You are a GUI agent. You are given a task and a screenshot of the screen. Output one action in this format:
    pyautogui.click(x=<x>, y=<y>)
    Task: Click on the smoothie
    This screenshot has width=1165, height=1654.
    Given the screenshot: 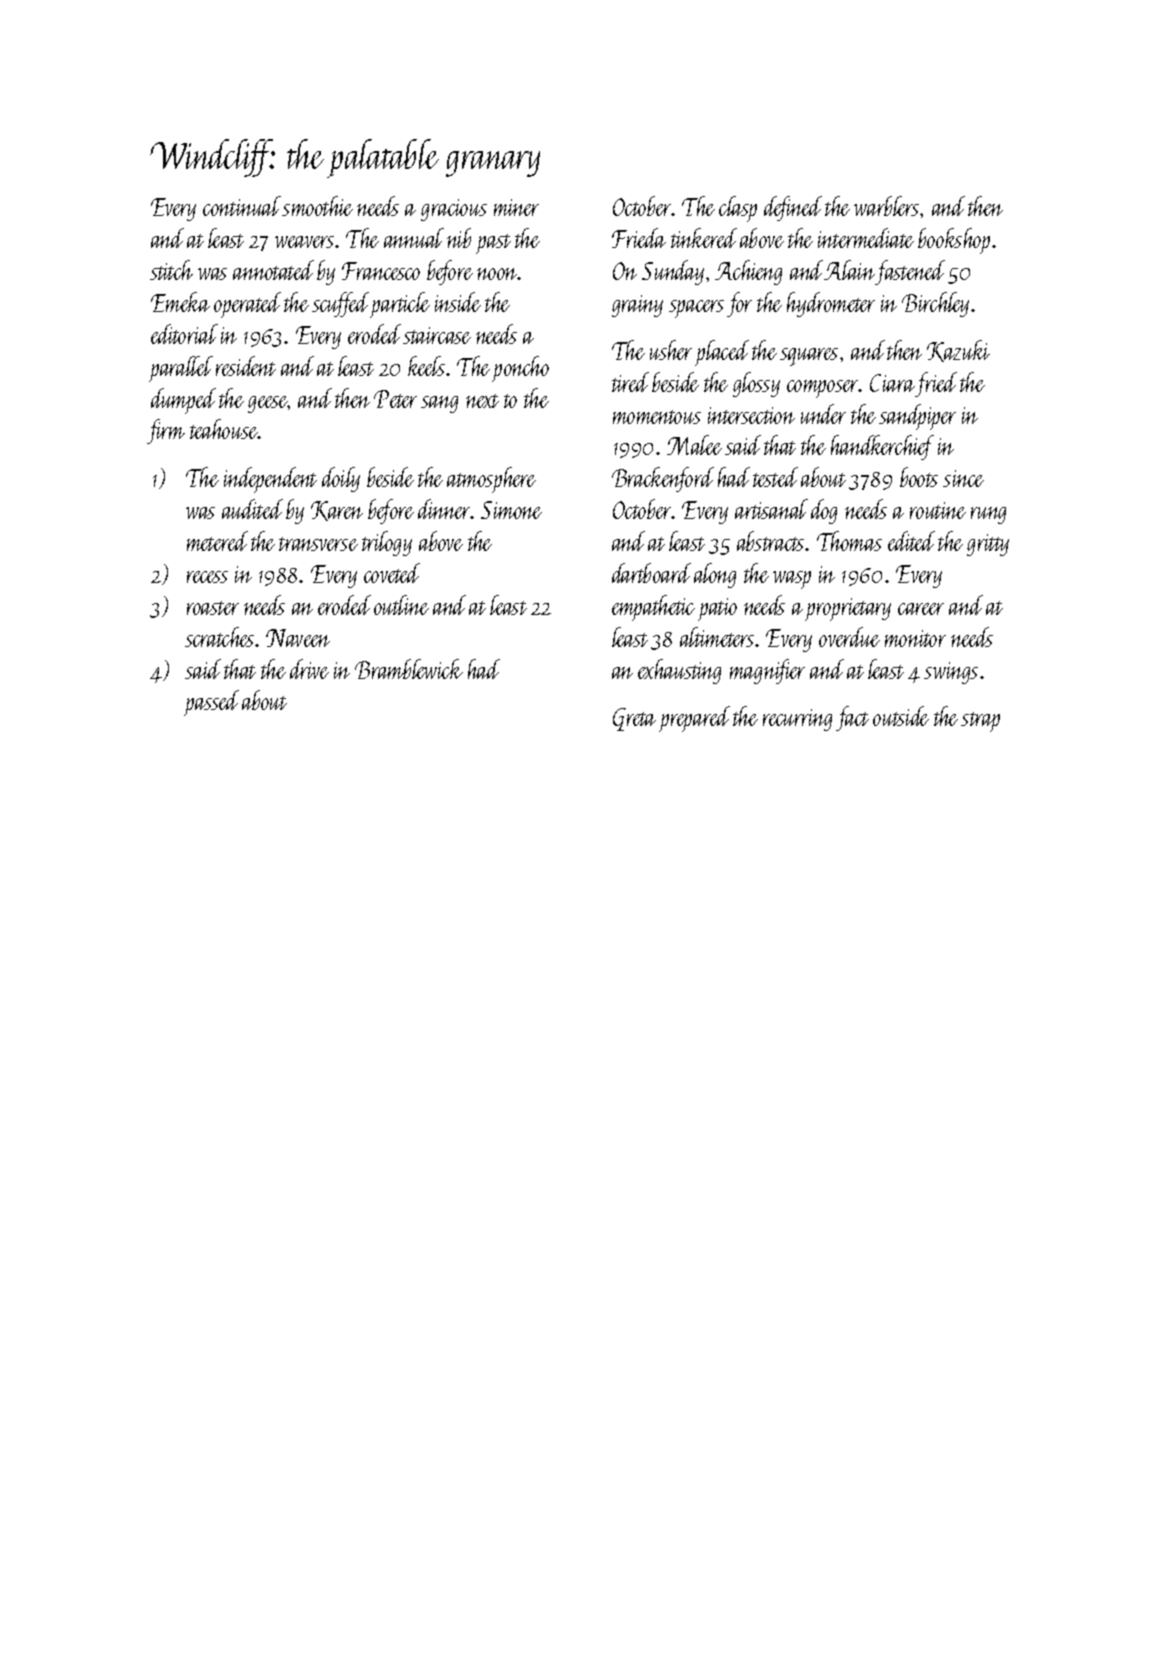 What is the action you would take?
    pyautogui.click(x=317, y=206)
